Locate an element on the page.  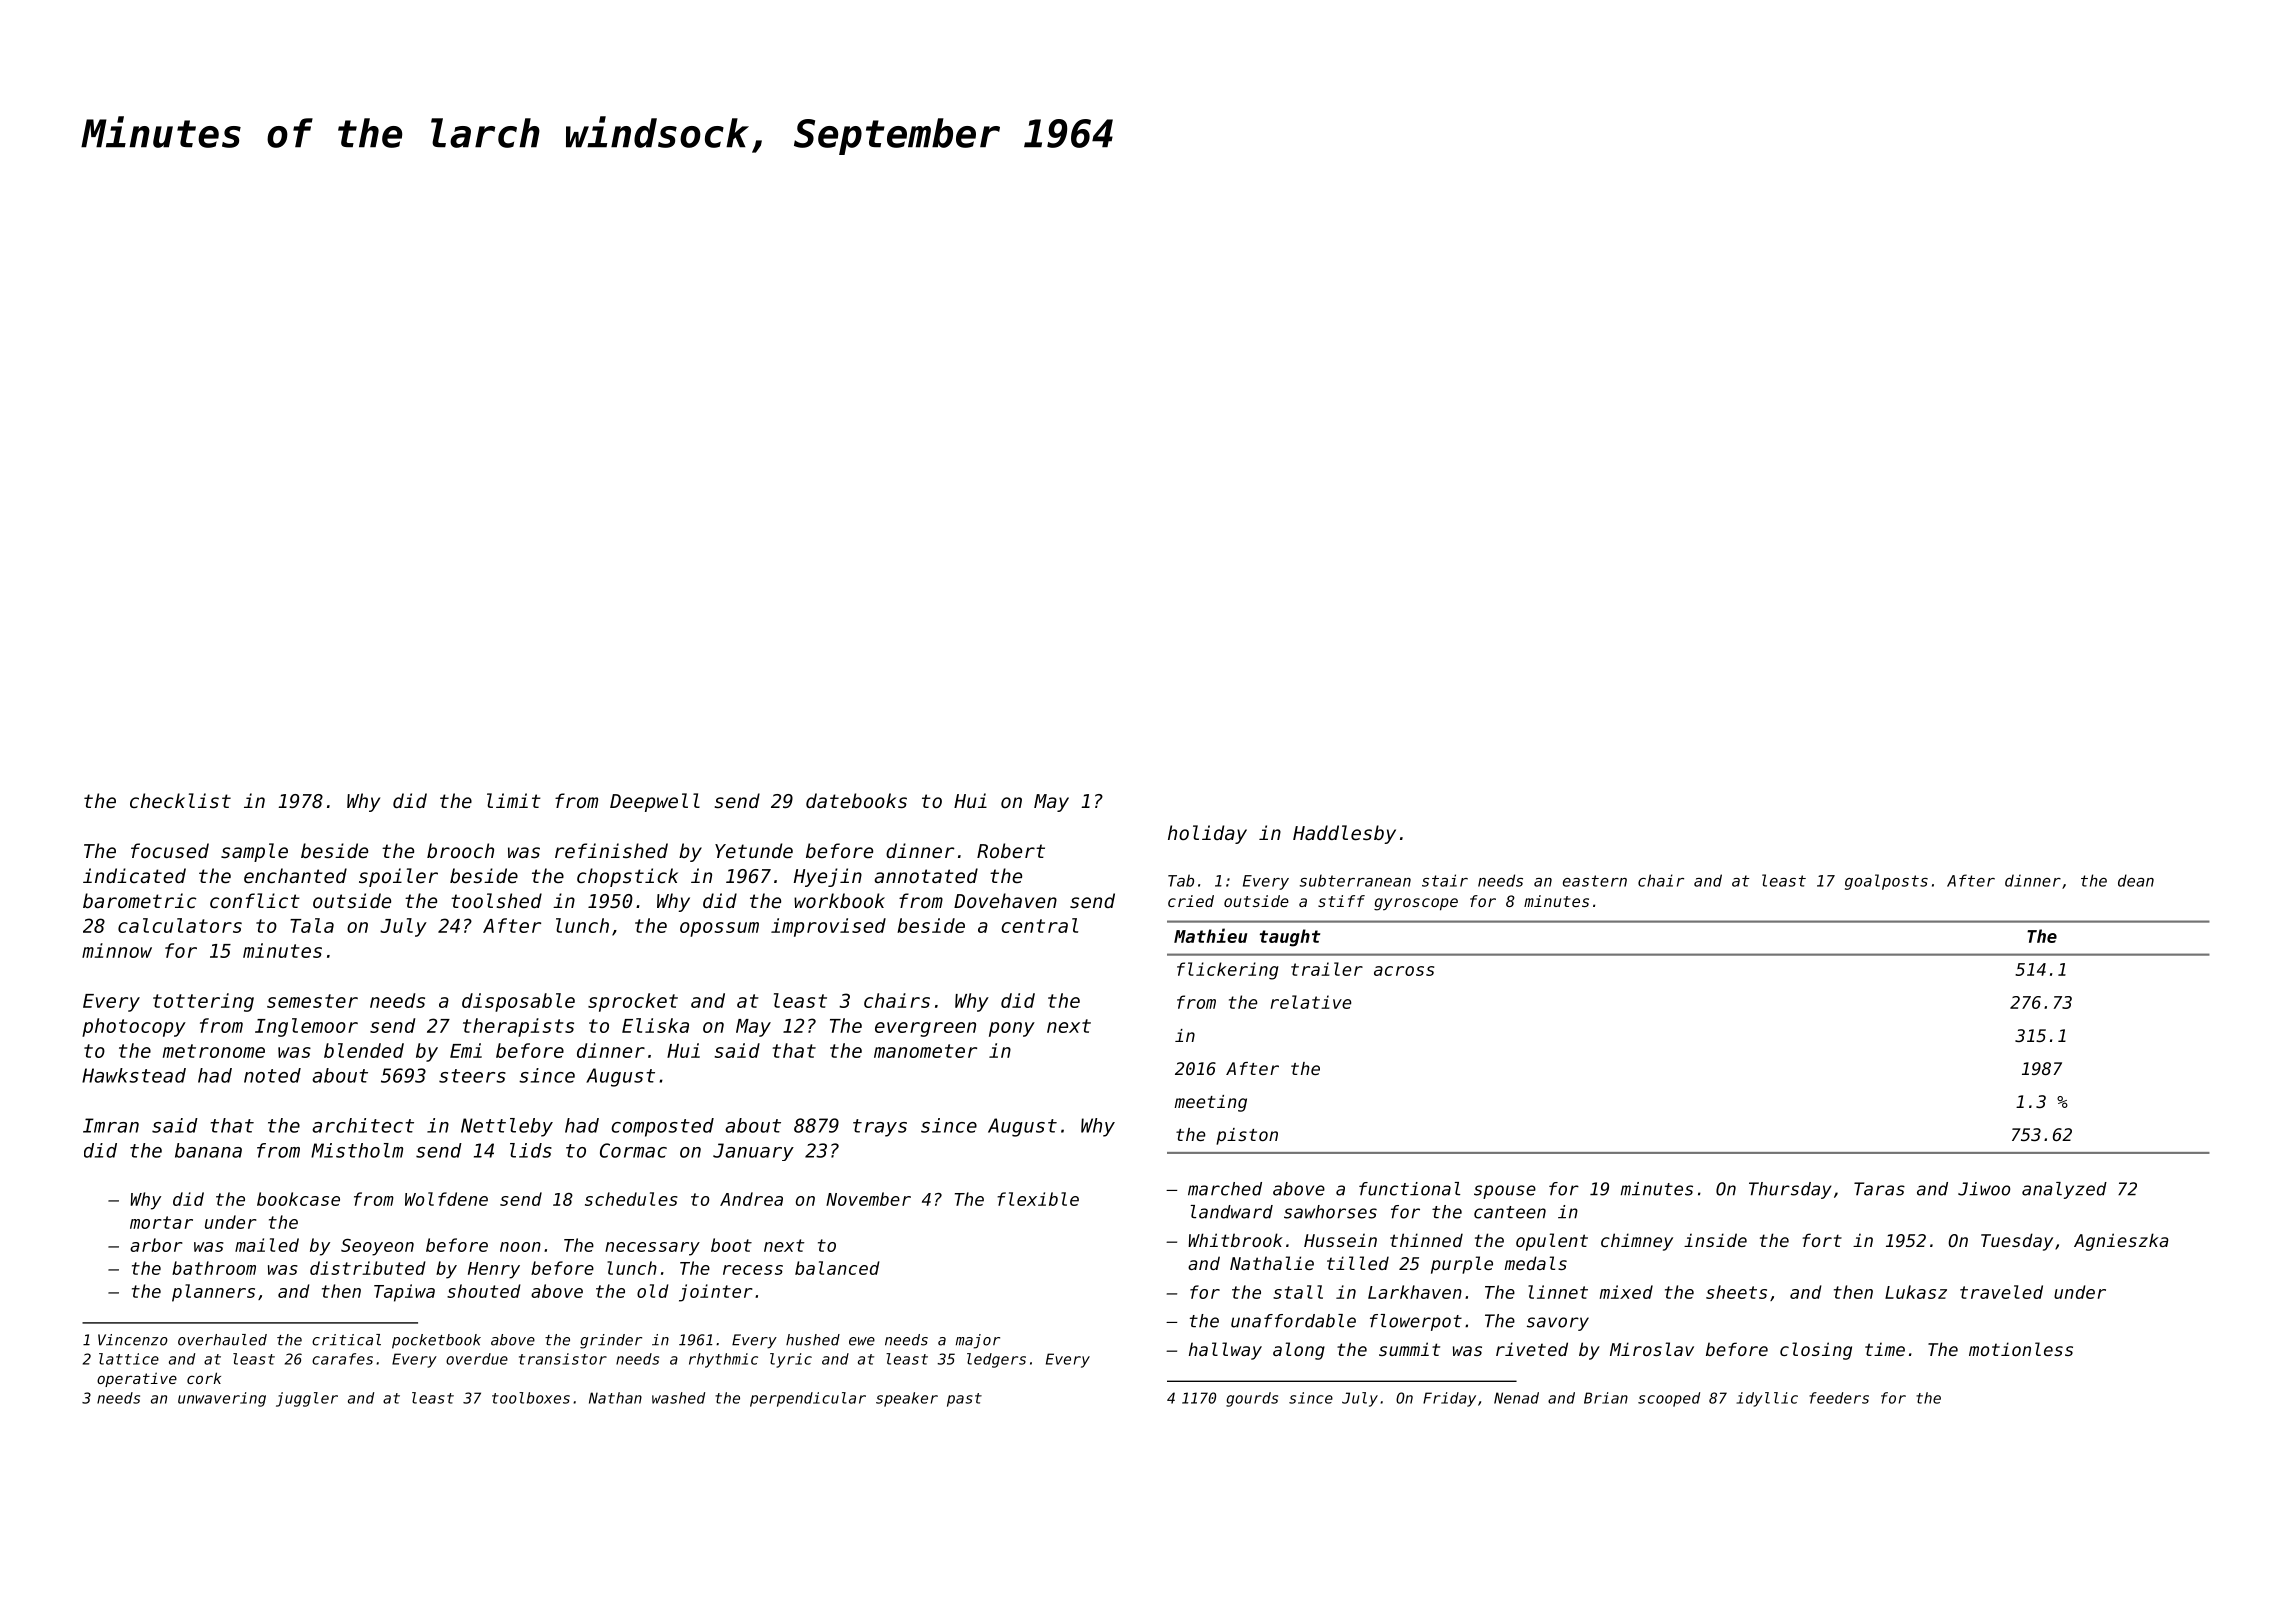
Haddlesby is located at coordinates (1344, 834).
